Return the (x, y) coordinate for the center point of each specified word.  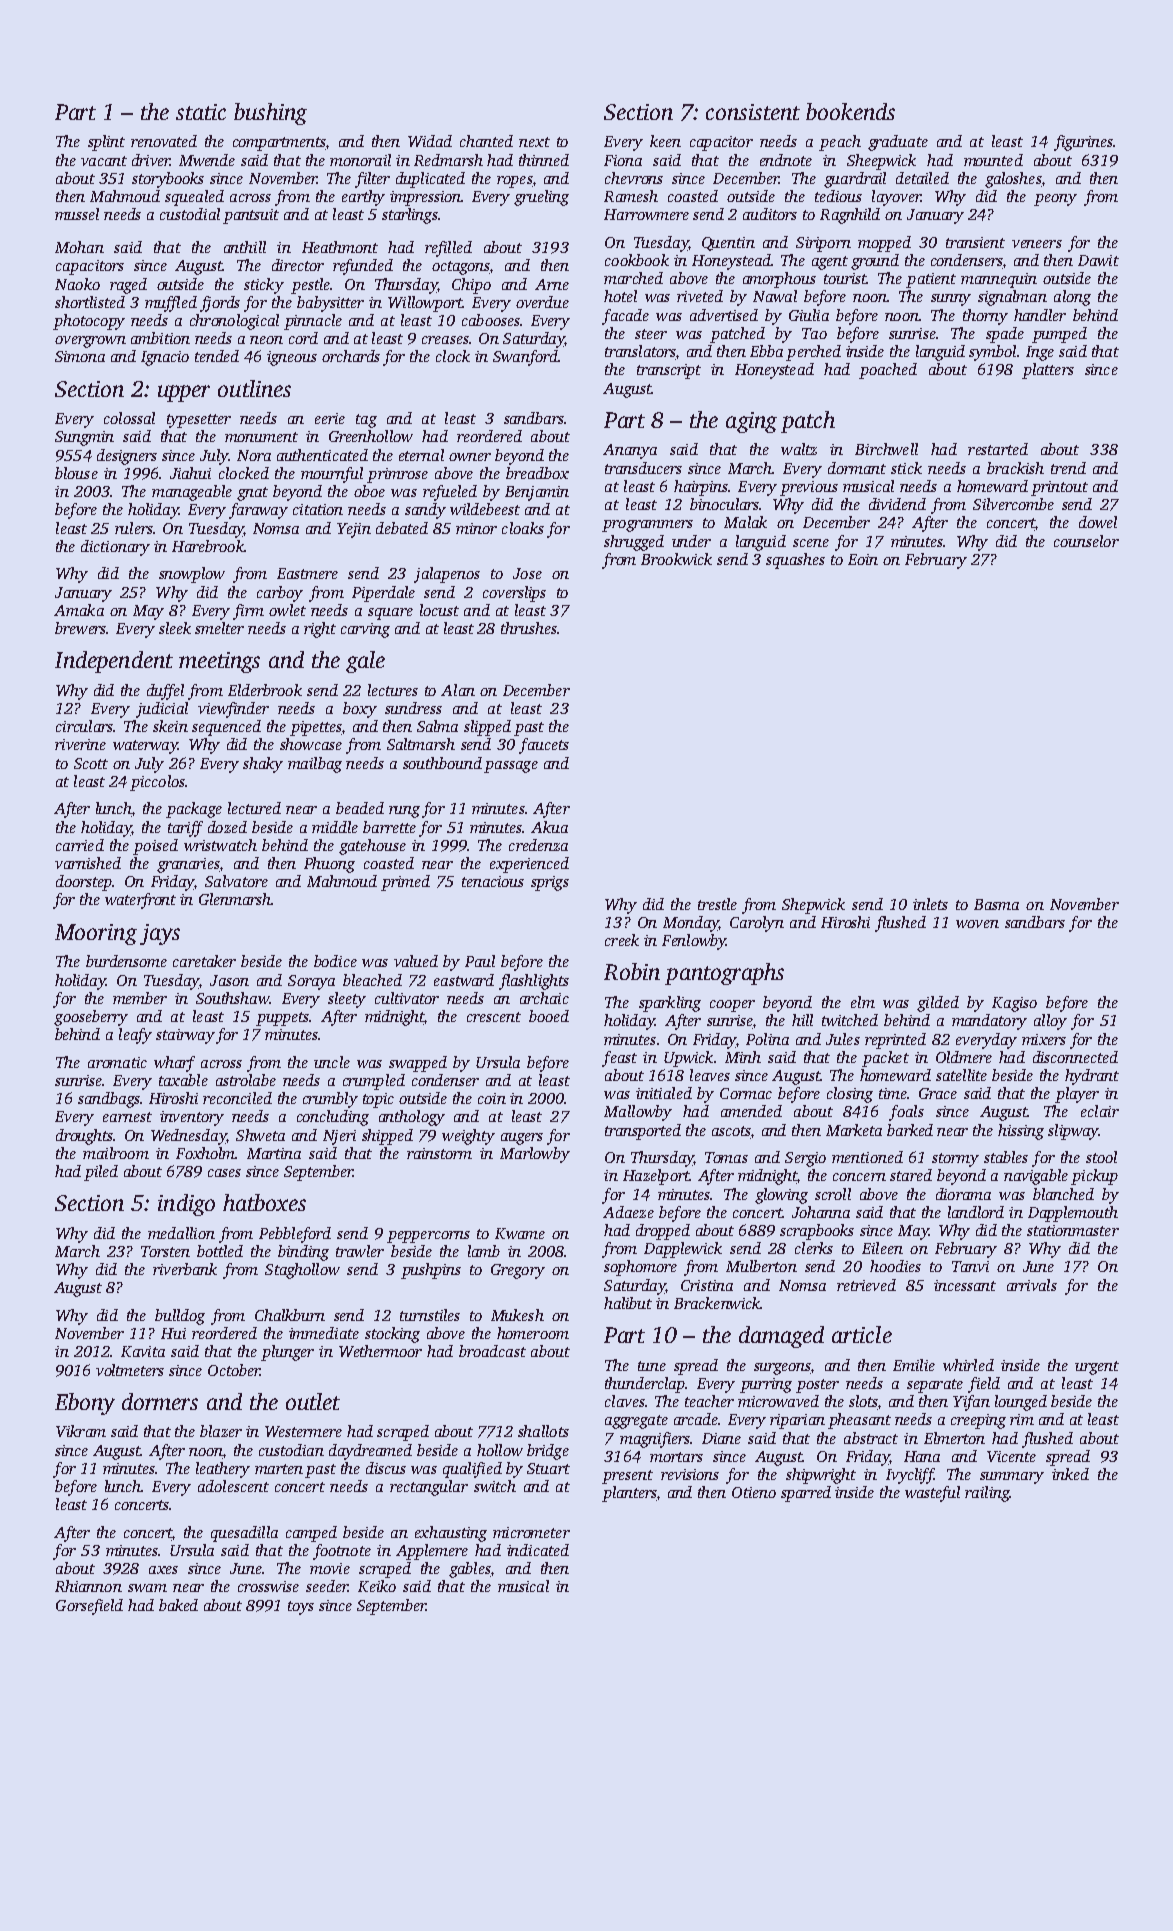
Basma (996, 904)
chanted (486, 141)
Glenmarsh (235, 899)
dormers (160, 1401)
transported (643, 1132)
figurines (1083, 143)
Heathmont (340, 247)
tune (652, 1366)
